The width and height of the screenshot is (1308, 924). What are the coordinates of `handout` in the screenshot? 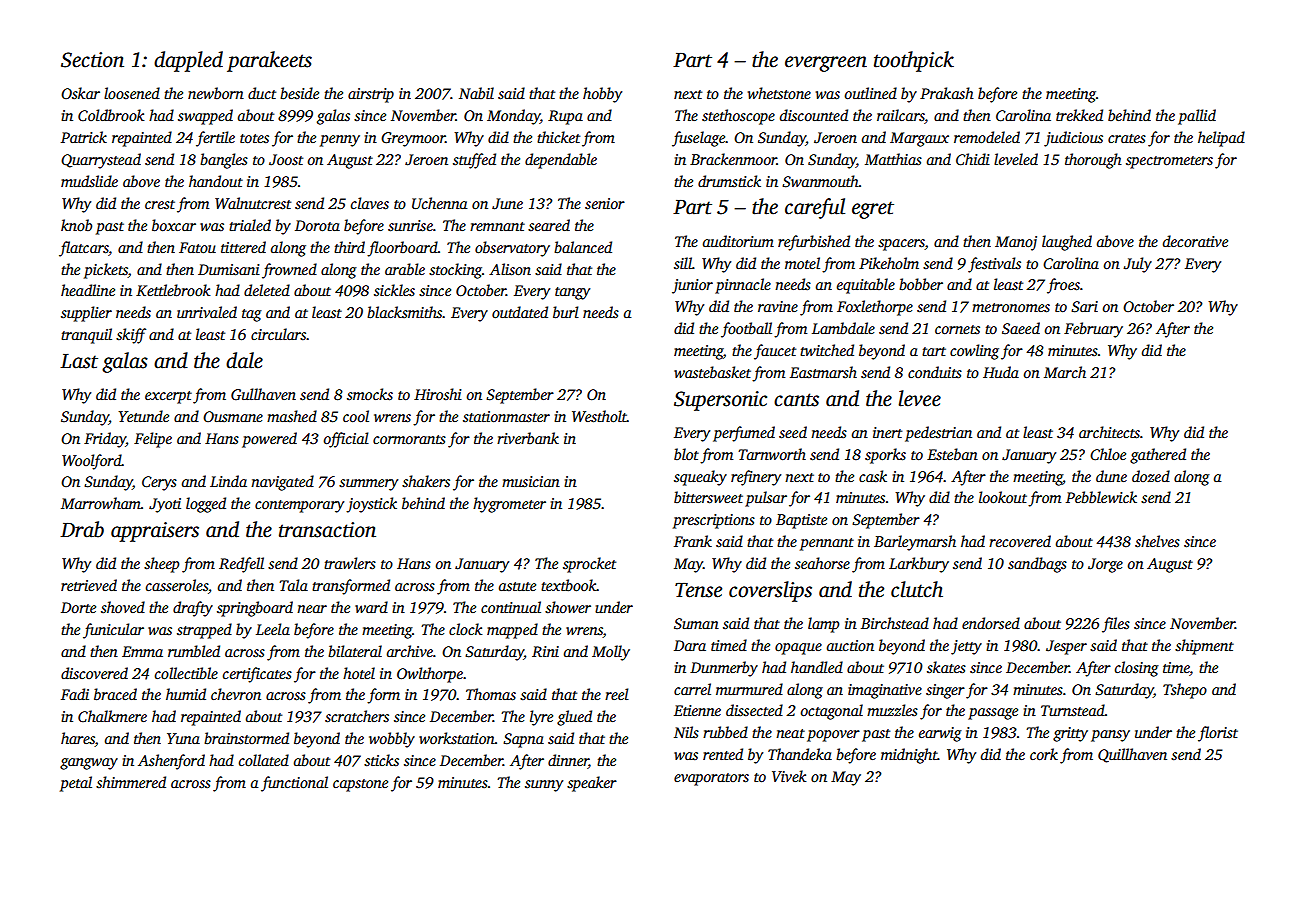 It's located at (216, 181).
